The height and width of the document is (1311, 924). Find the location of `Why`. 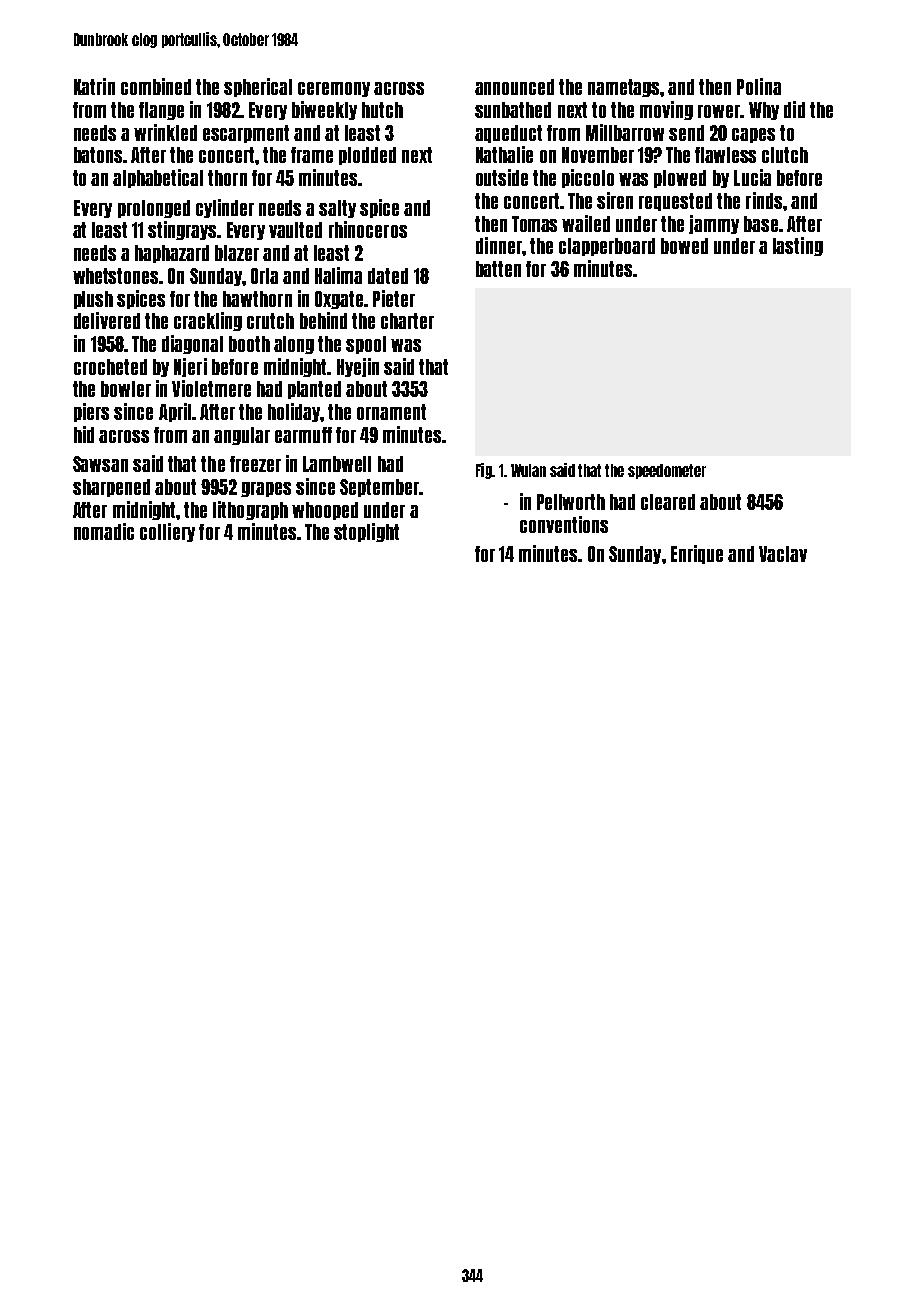

Why is located at coordinates (764, 111).
